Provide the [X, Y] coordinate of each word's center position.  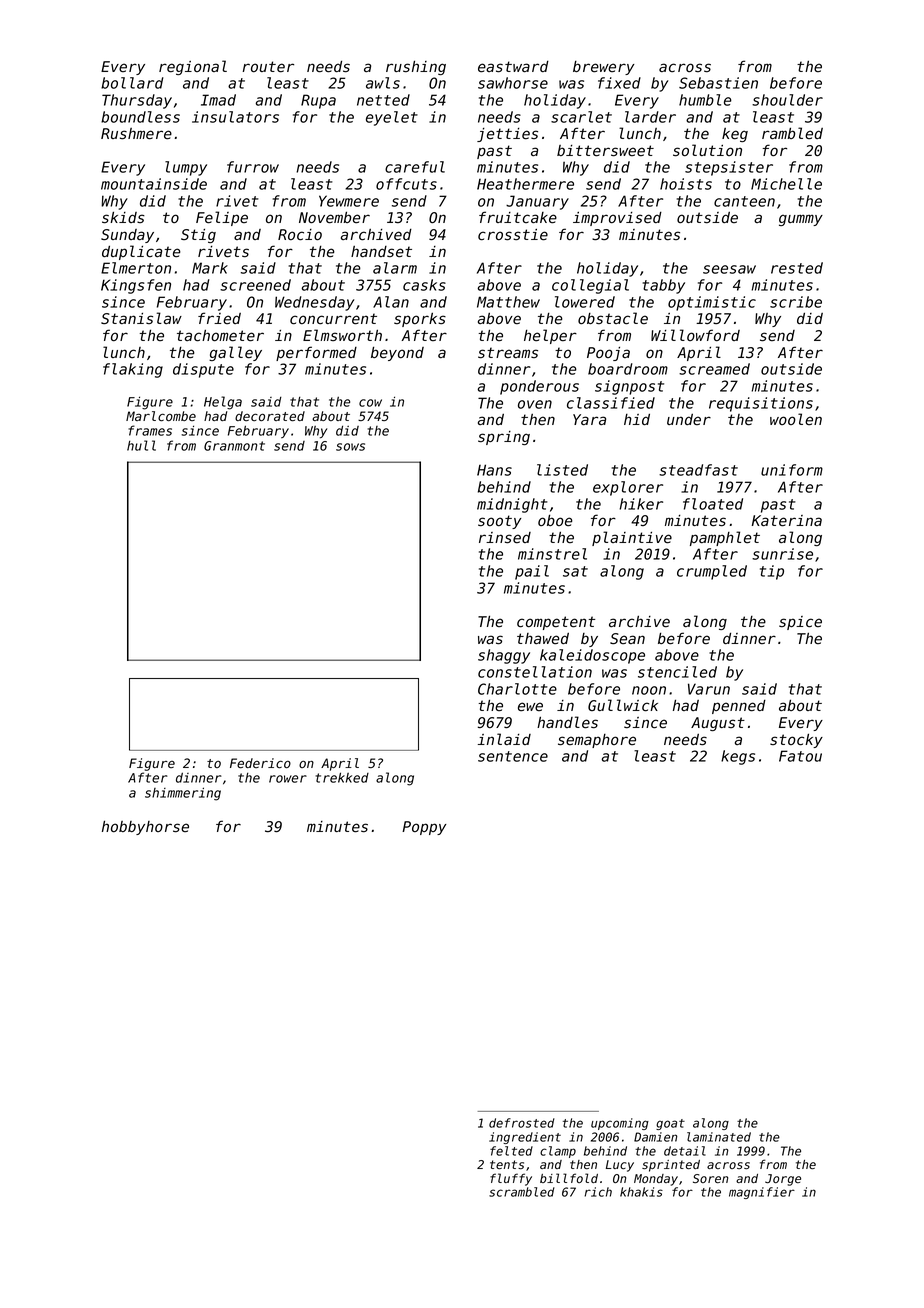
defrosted [522, 1123]
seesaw [729, 269]
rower [288, 779]
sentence [513, 756]
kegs [738, 757]
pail [532, 572]
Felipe [222, 218]
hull [141, 445]
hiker [641, 504]
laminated [719, 1137]
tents [507, 1164]
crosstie [513, 235]
